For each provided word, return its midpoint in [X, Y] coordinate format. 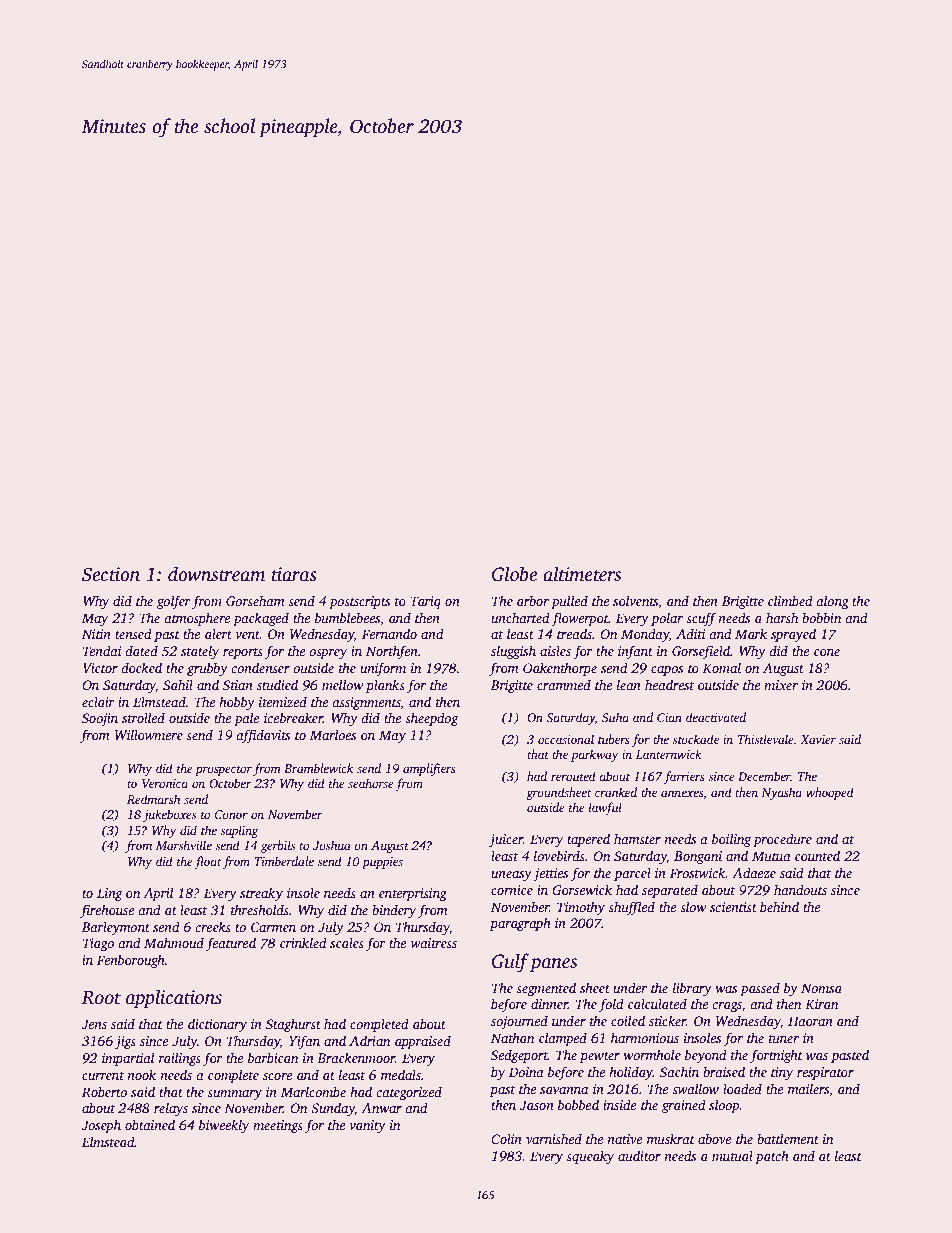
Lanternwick [669, 754]
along [832, 602]
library [692, 989]
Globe [514, 574]
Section [111, 574]
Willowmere [149, 734]
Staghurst [293, 1025]
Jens [94, 1024]
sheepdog [432, 719]
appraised [423, 1042]
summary [234, 1095]
